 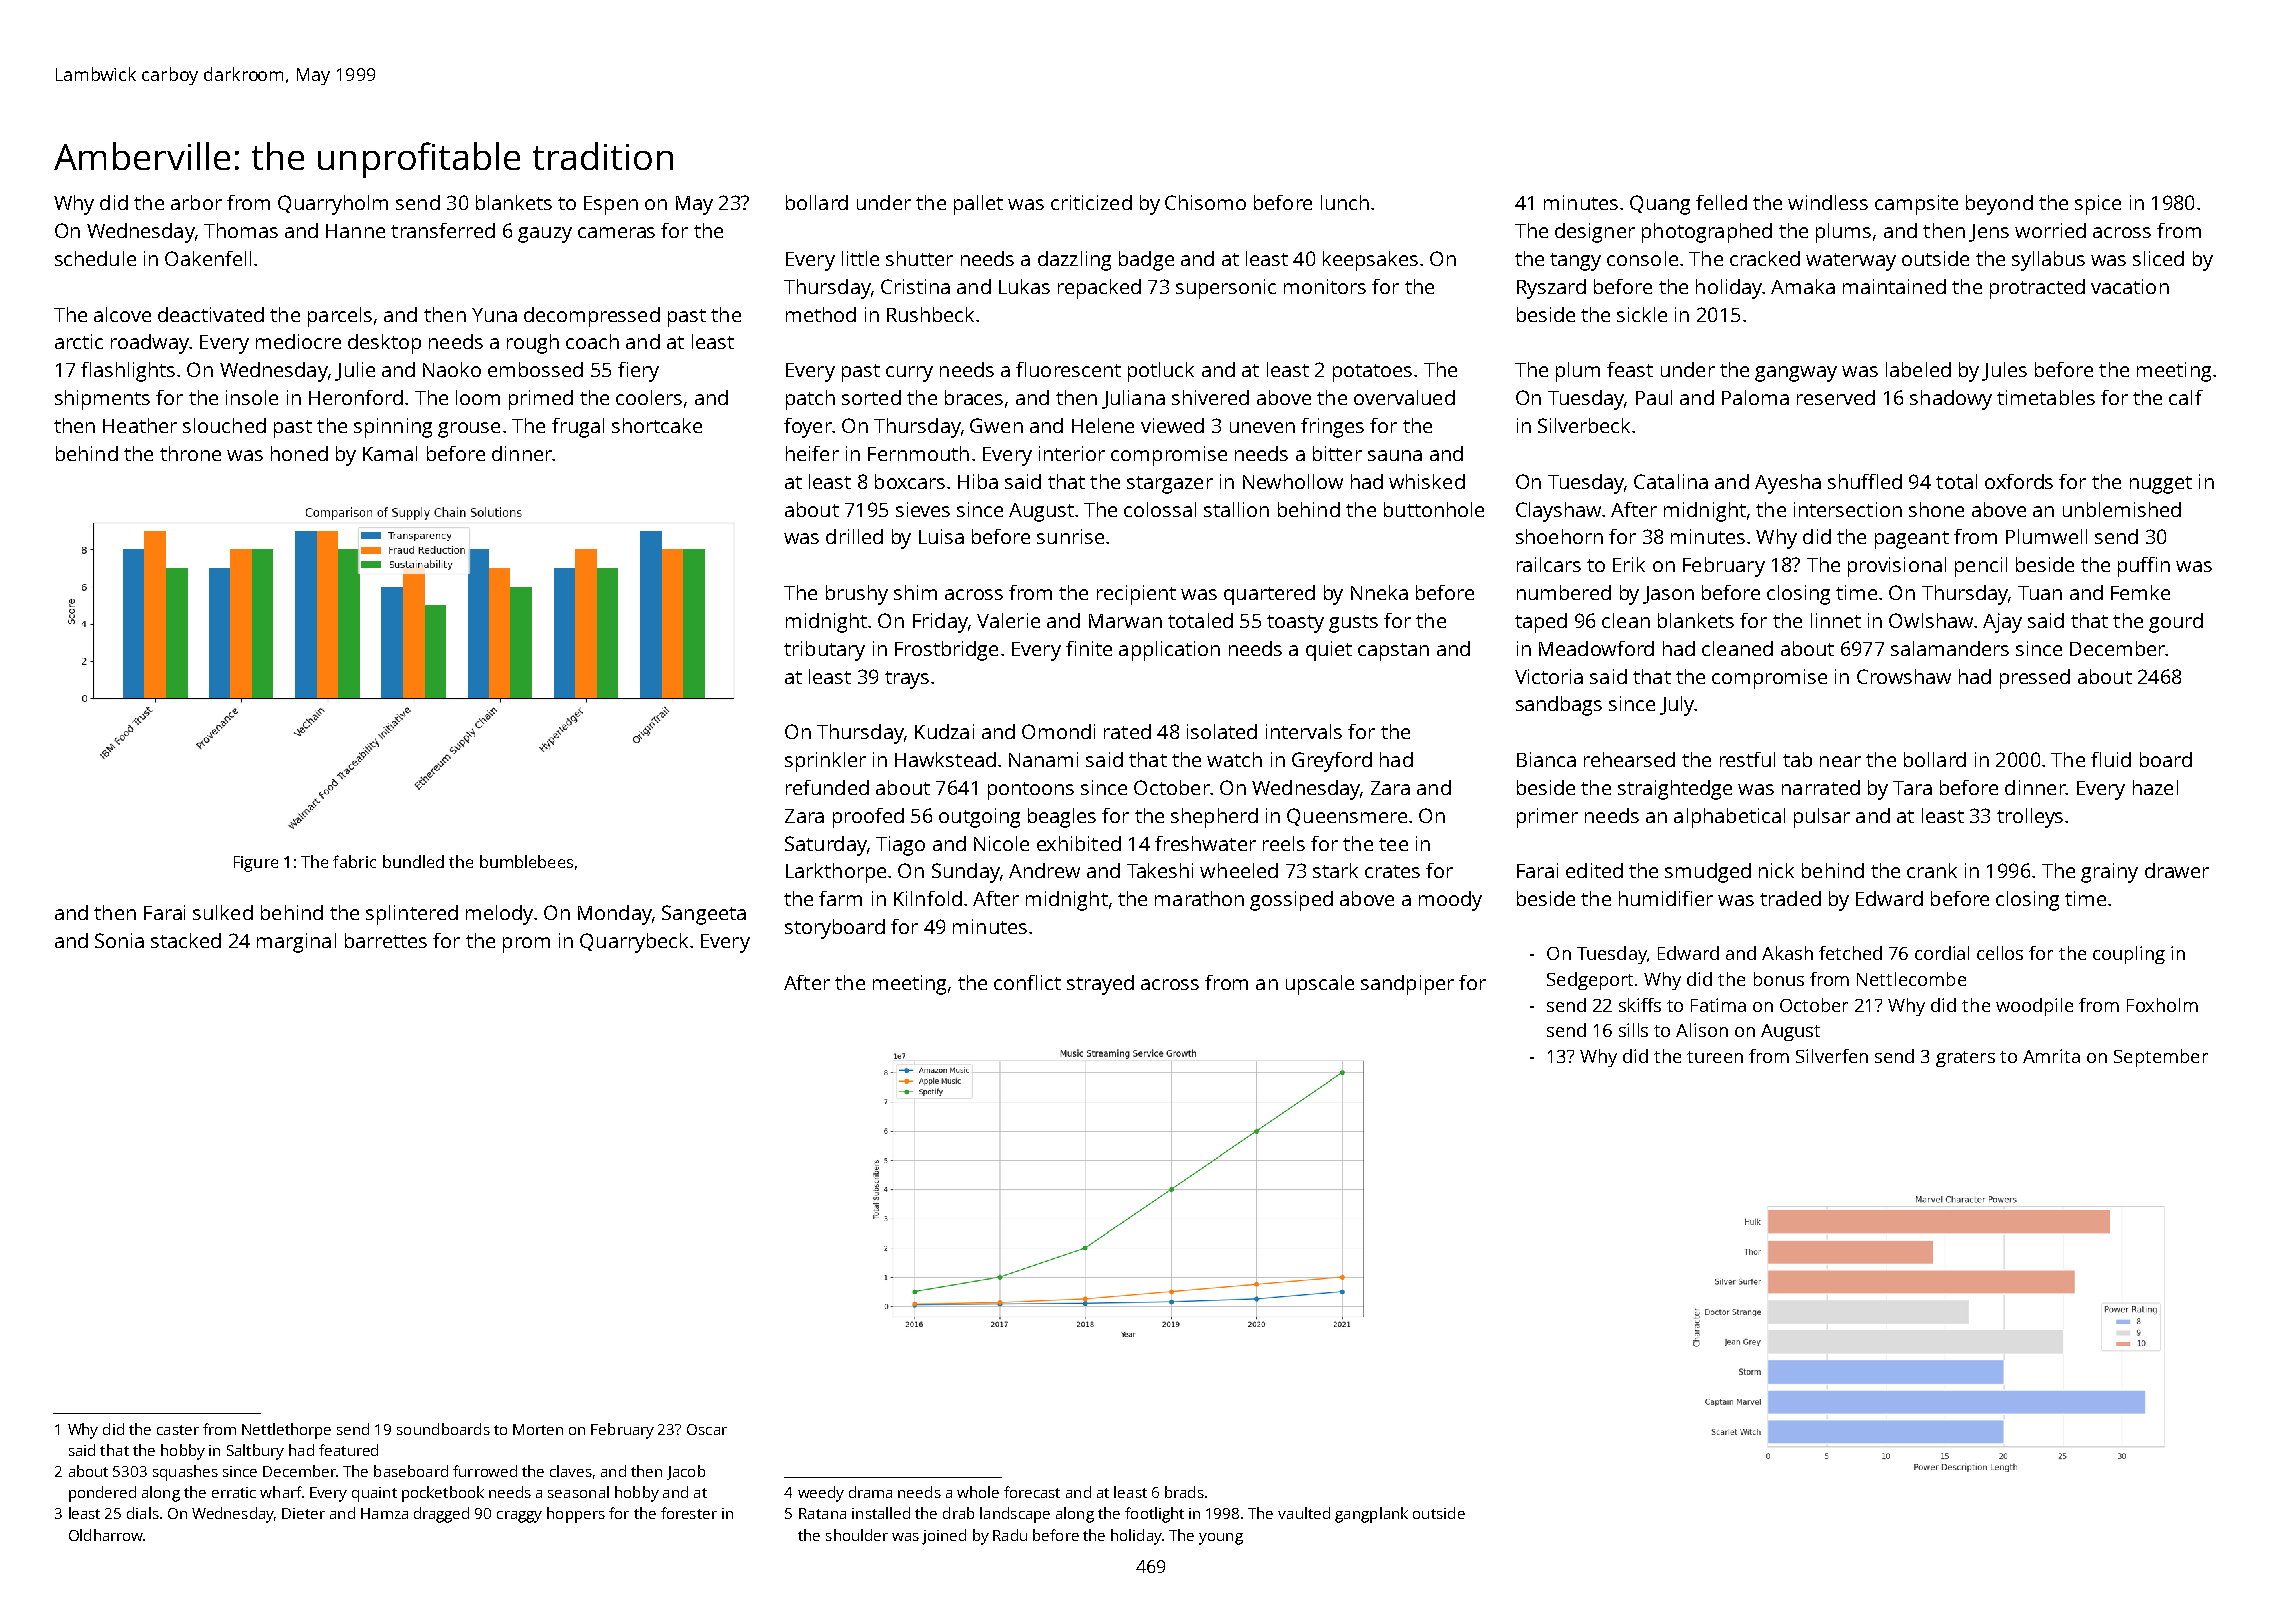 I want to click on Paul, so click(x=1654, y=397).
